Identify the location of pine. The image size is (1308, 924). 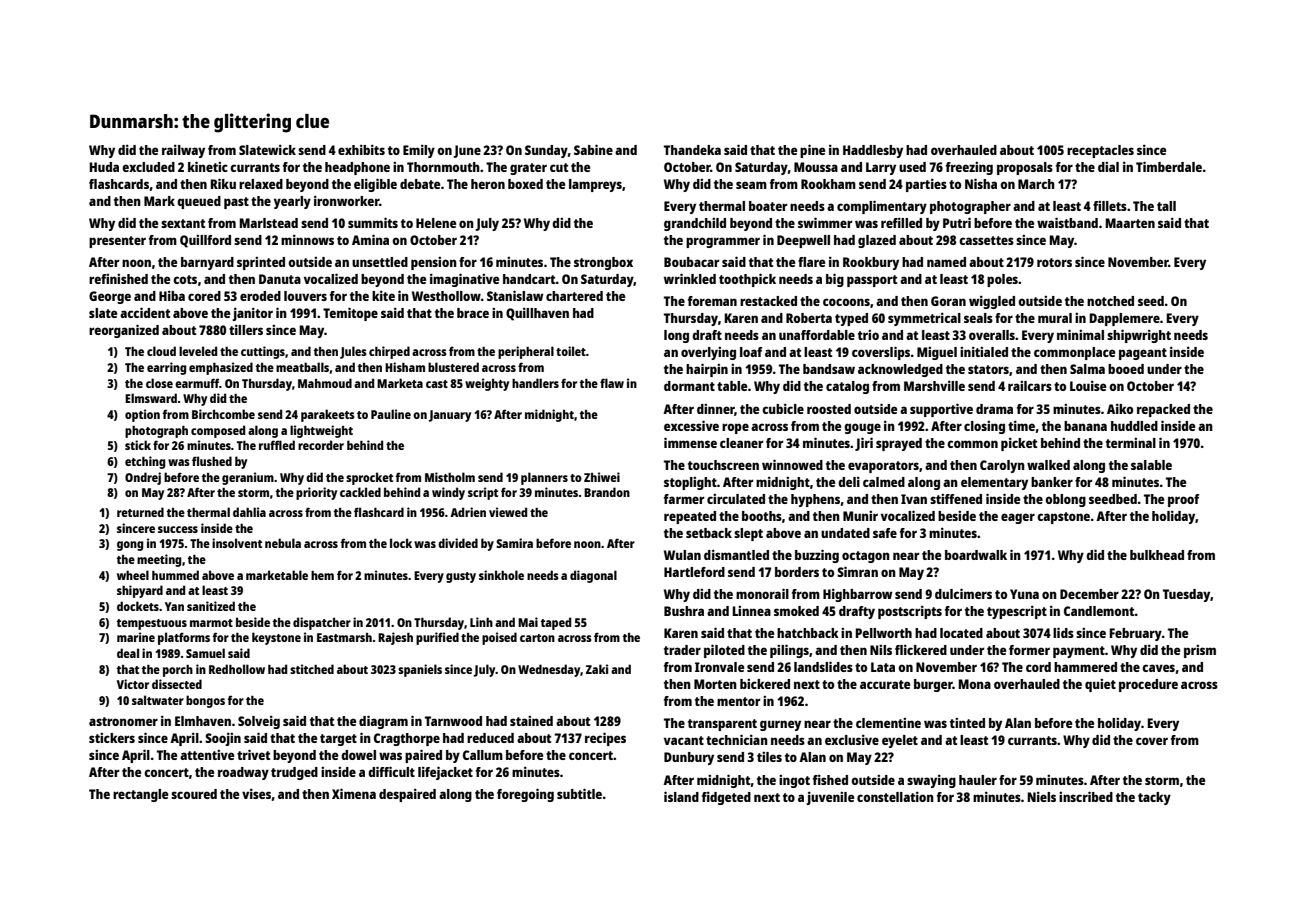
(812, 151).
